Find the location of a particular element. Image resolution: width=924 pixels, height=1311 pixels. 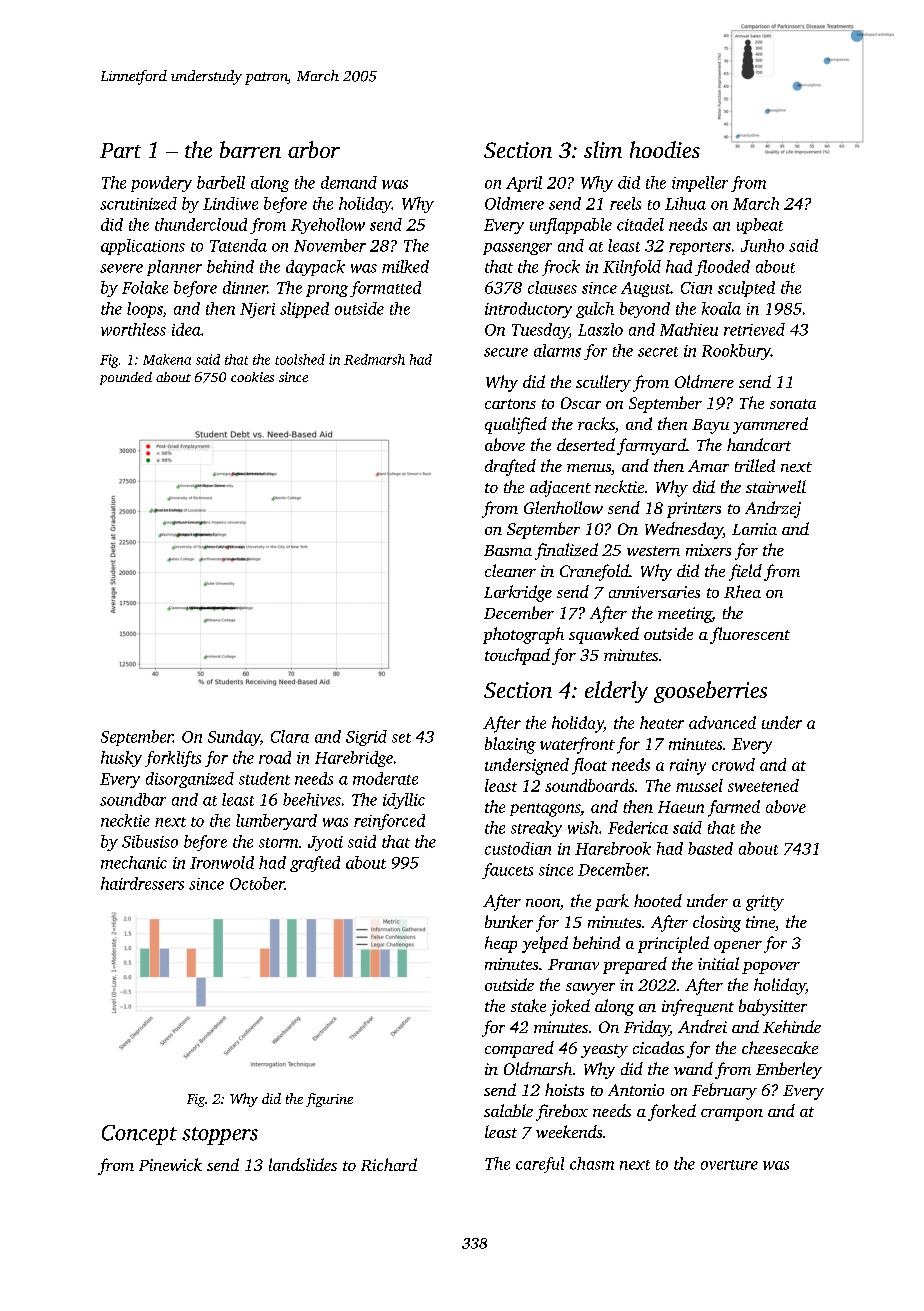

slim is located at coordinates (603, 149).
